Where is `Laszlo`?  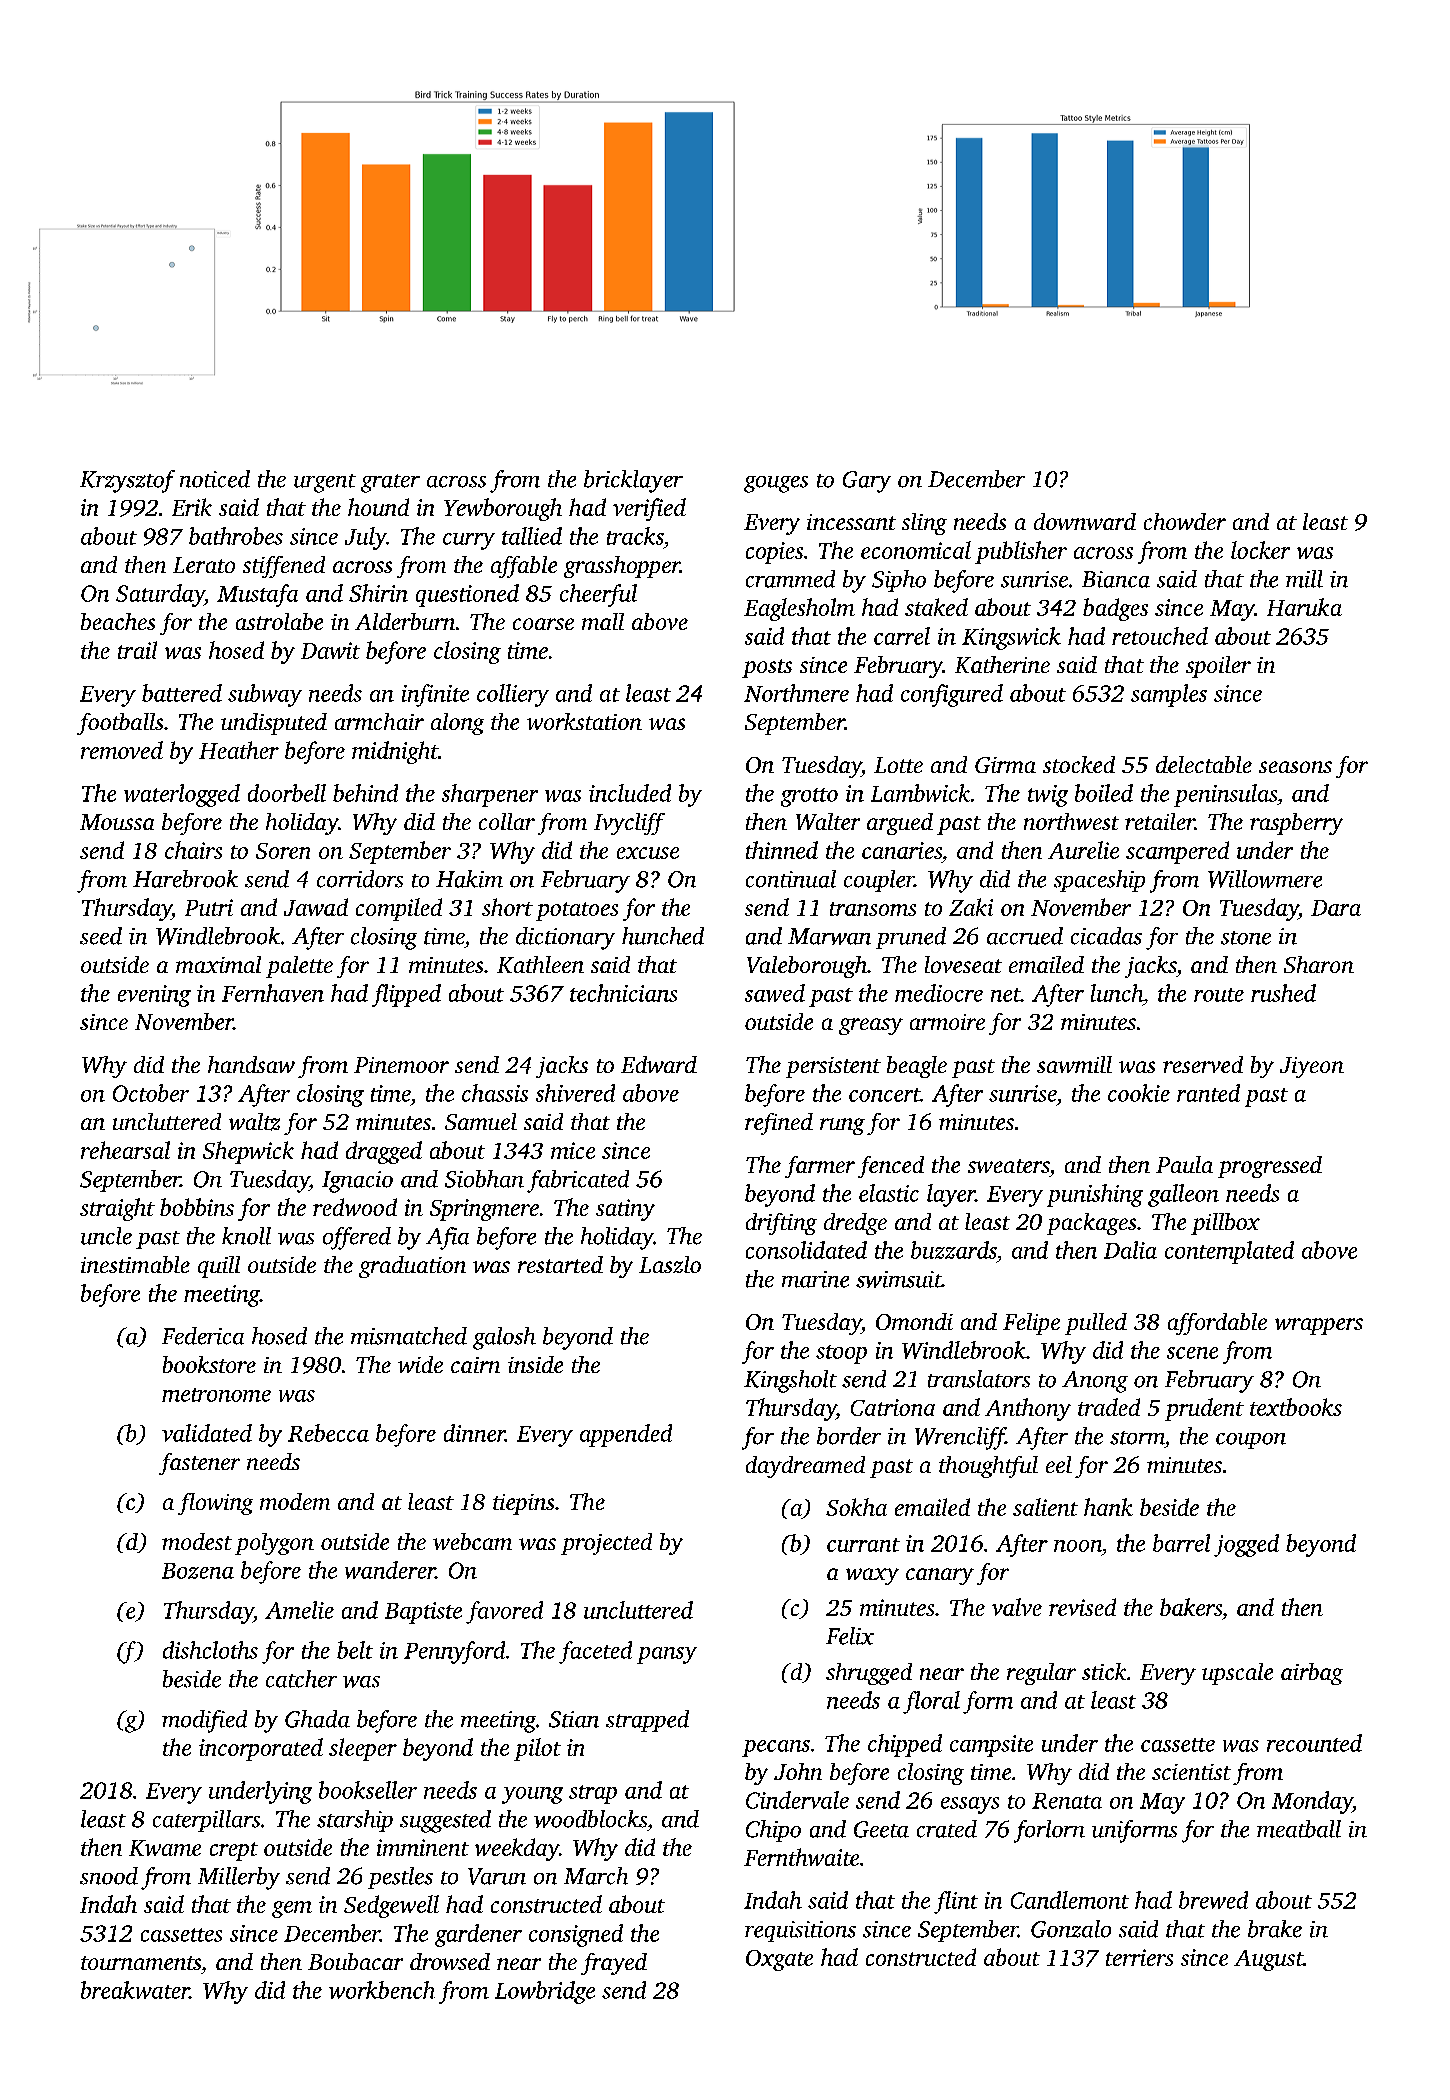
Laszlo is located at coordinates (670, 1264).
